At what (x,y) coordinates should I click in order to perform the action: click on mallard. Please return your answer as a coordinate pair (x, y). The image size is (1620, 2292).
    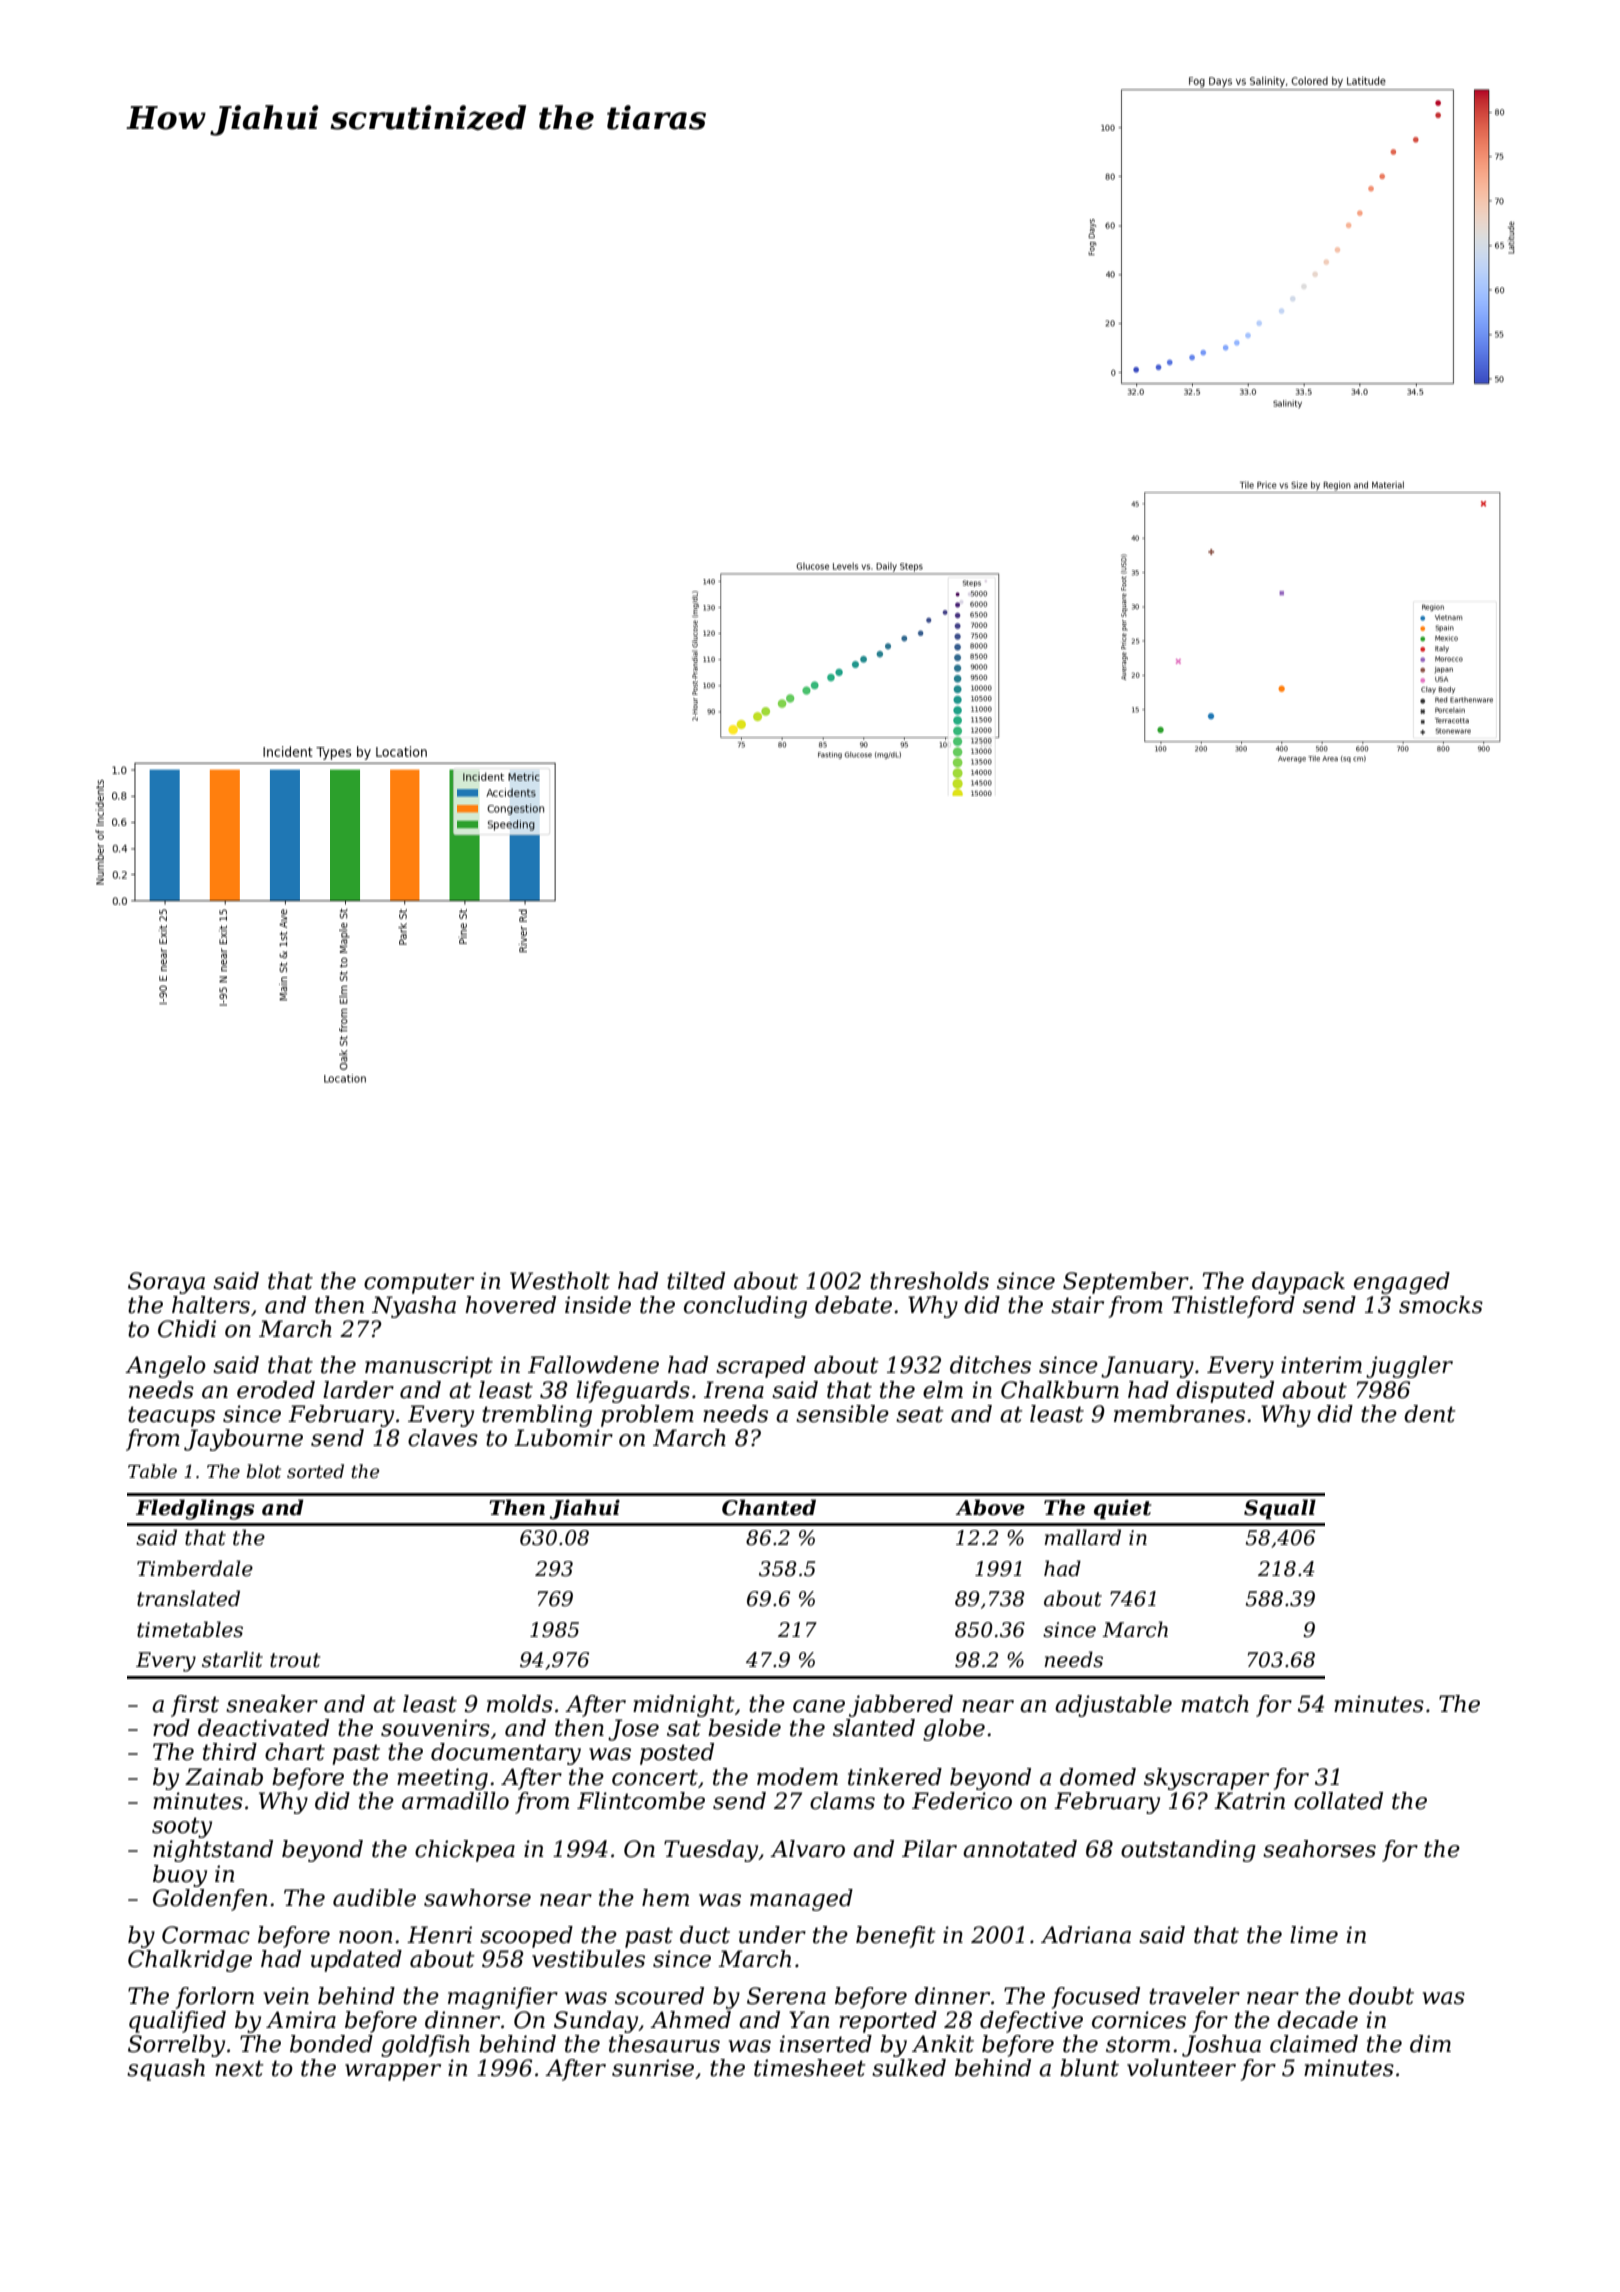
    Looking at the image, I should click on (1083, 1537).
